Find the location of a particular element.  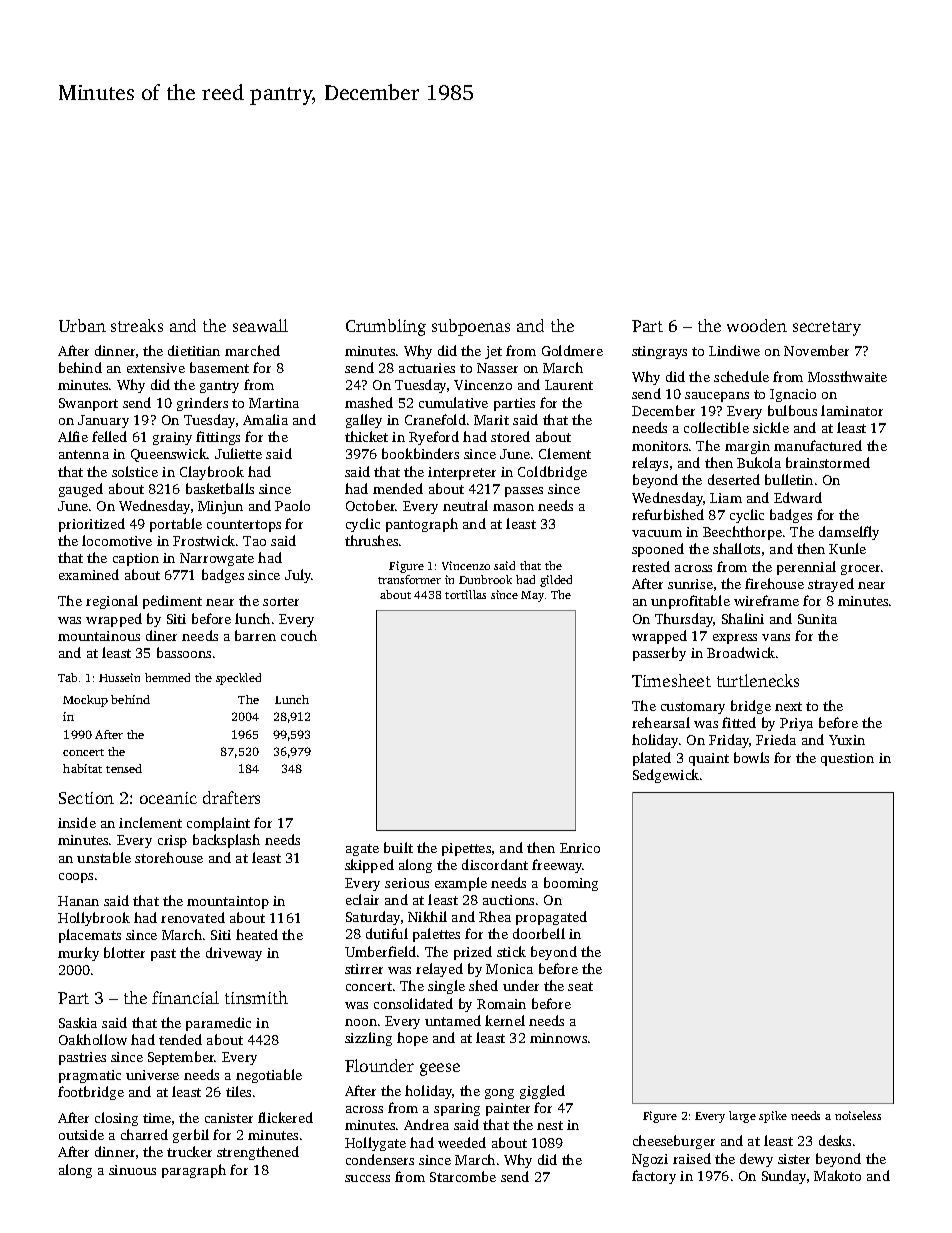

seat is located at coordinates (580, 986).
